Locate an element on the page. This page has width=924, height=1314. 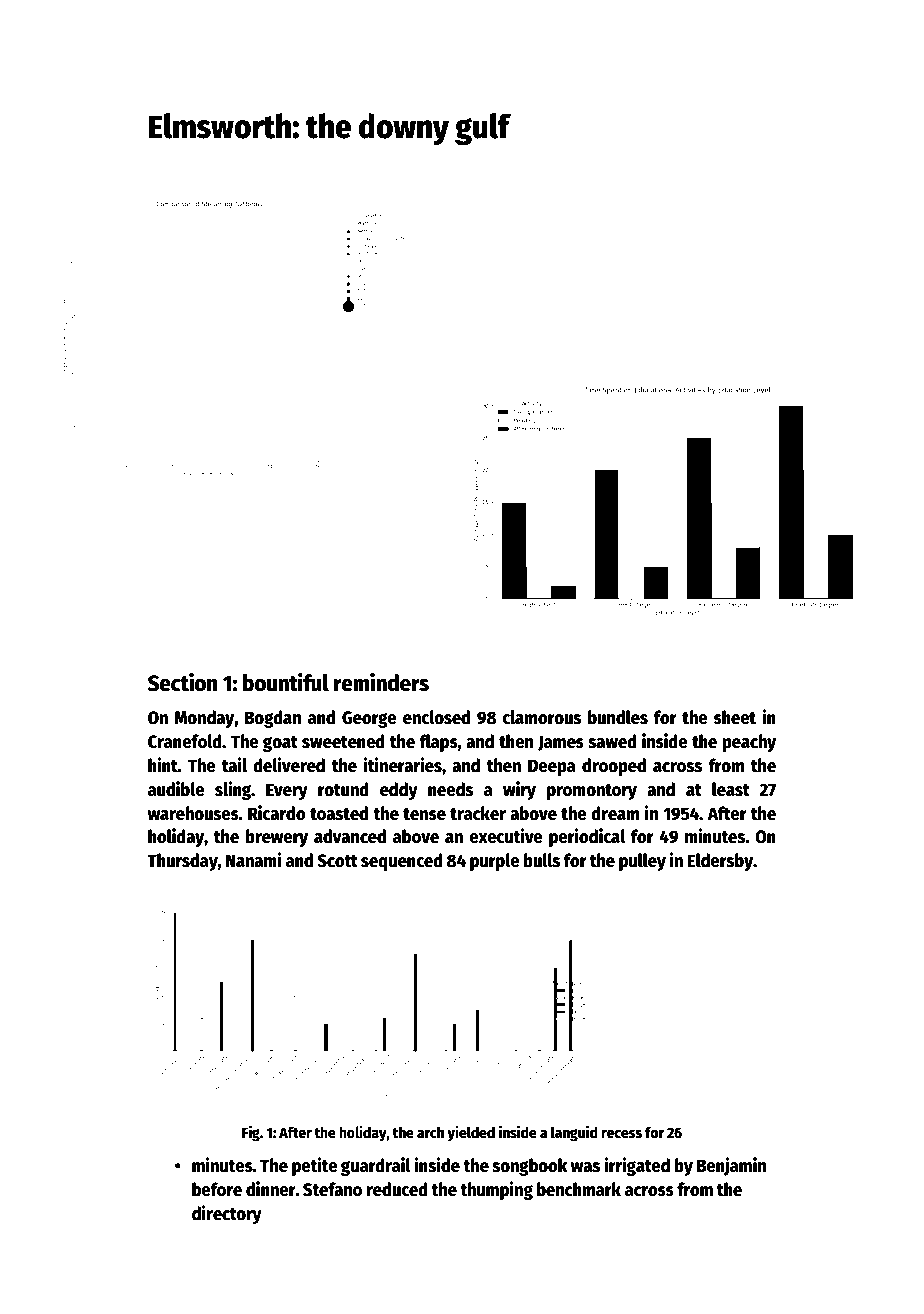
before is located at coordinates (217, 1189).
